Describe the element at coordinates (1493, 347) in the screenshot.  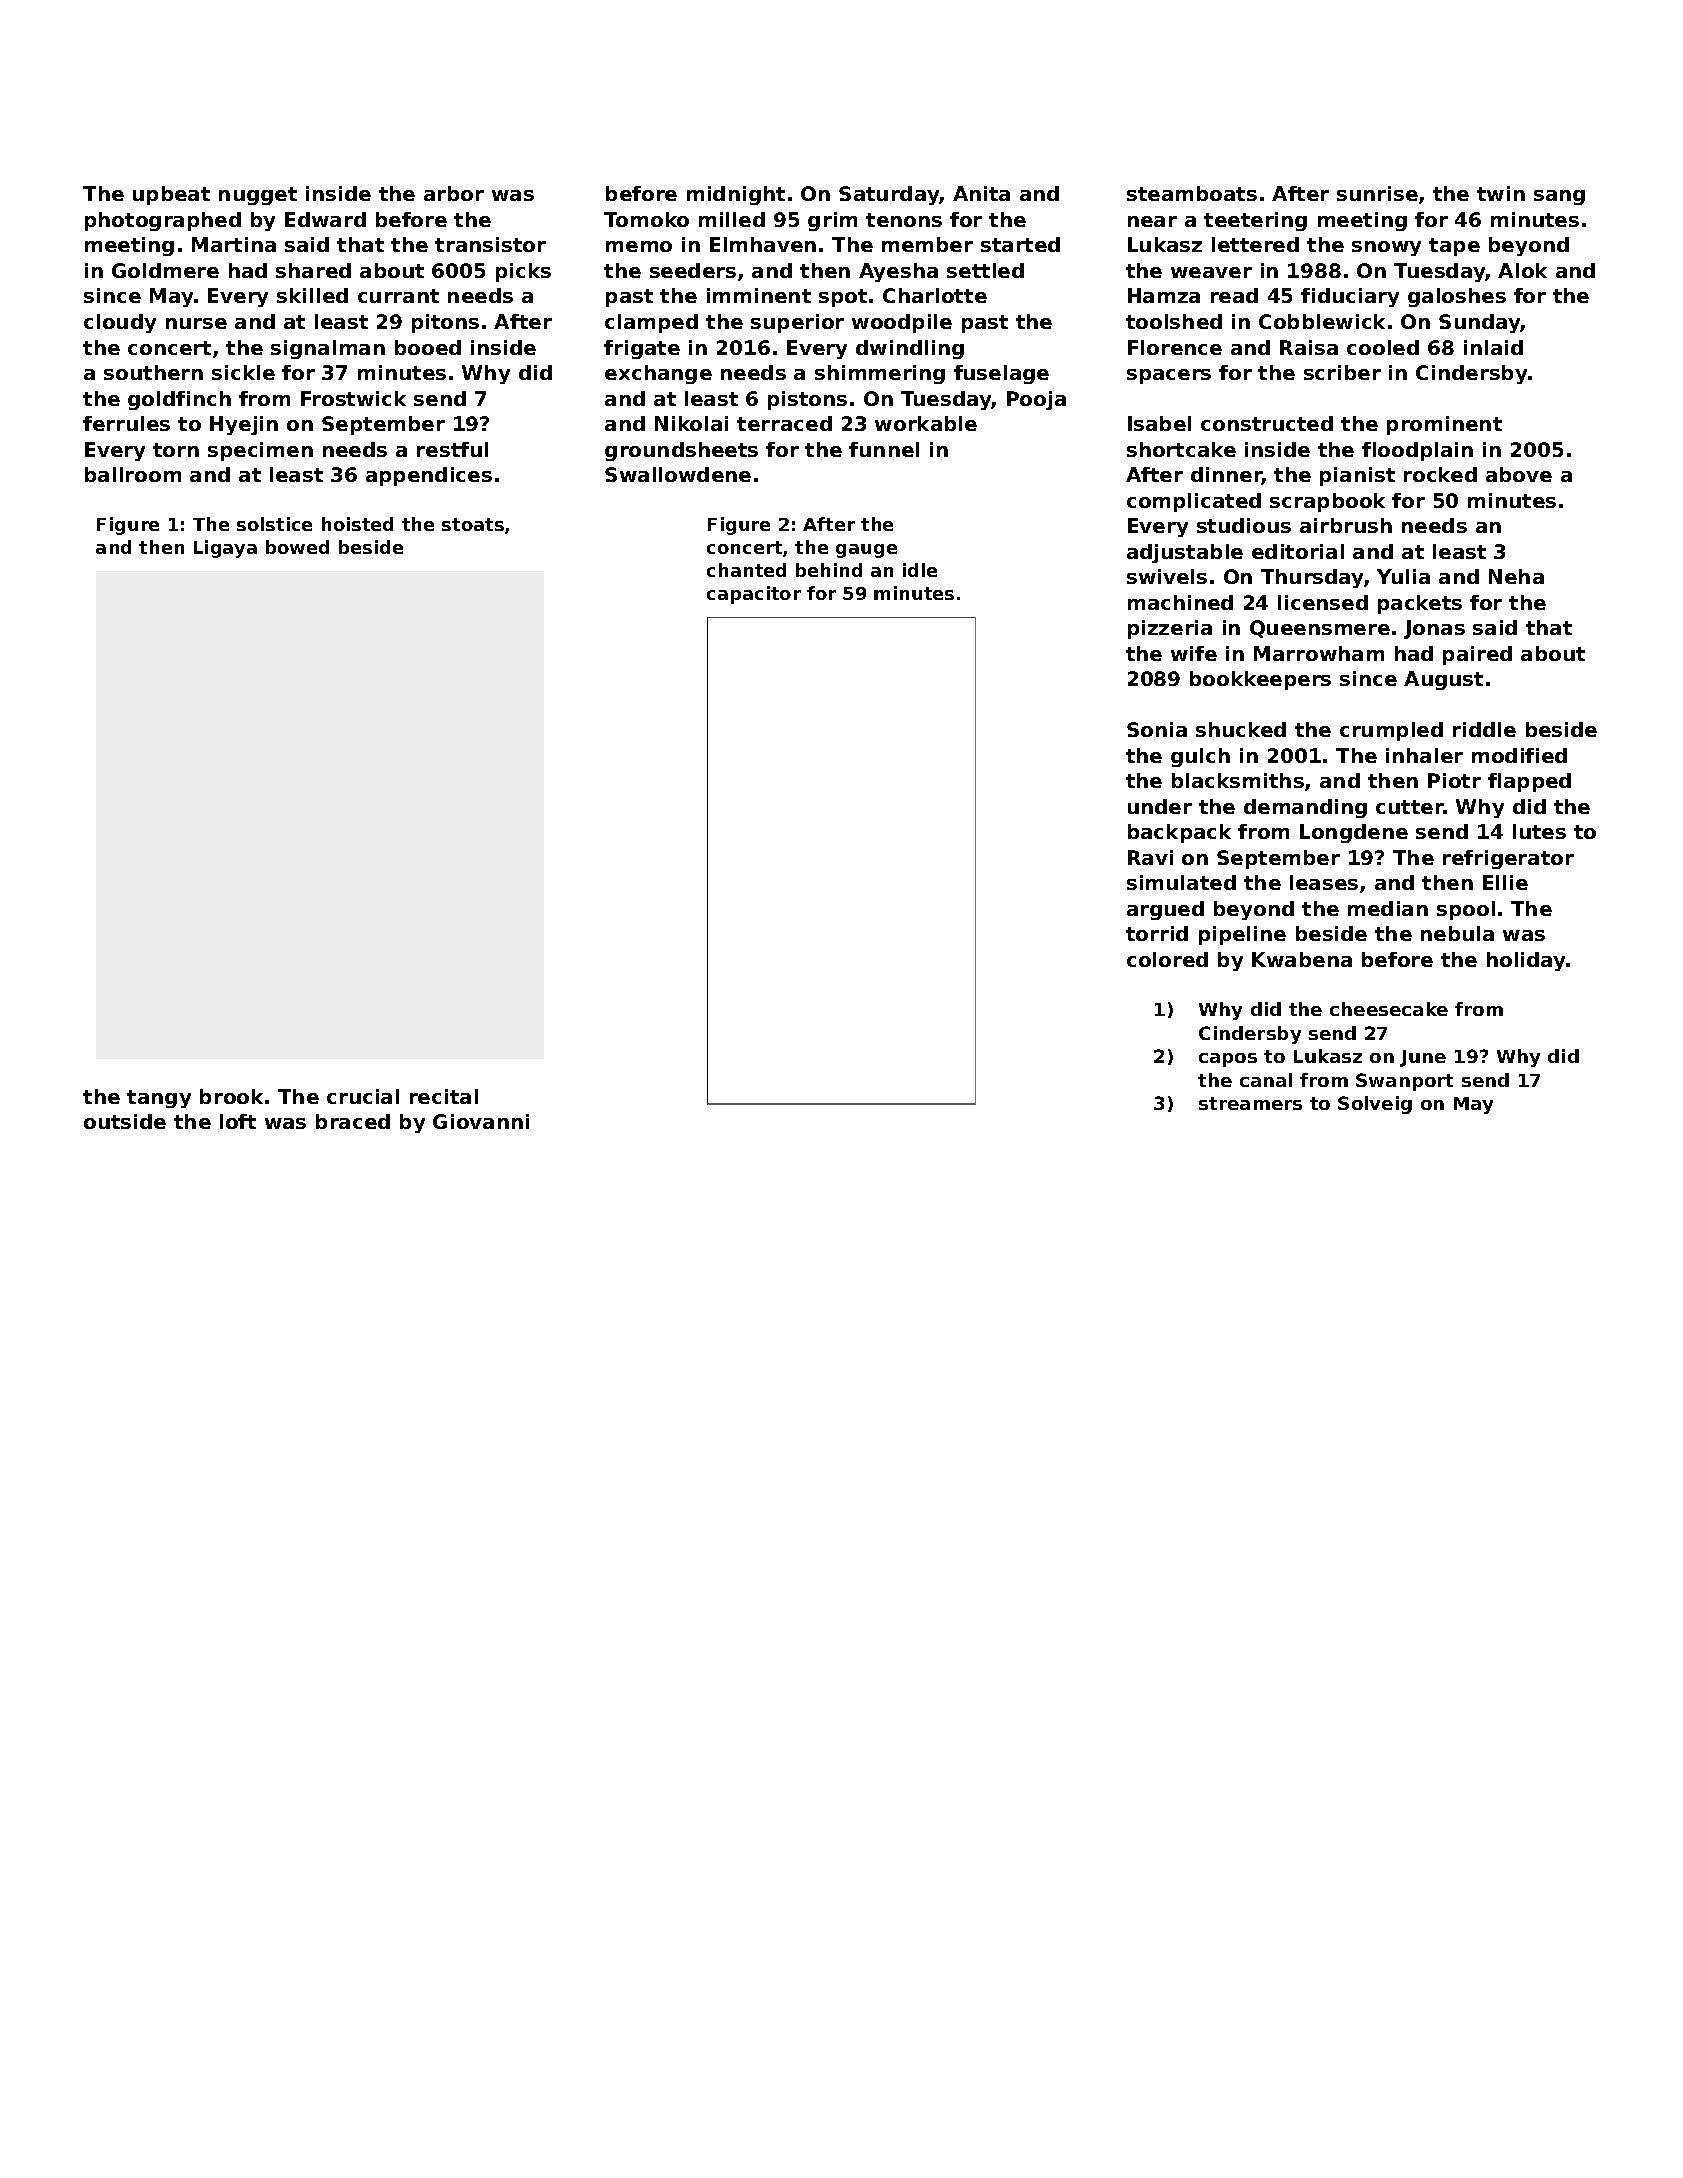
I see `inlaid` at that location.
